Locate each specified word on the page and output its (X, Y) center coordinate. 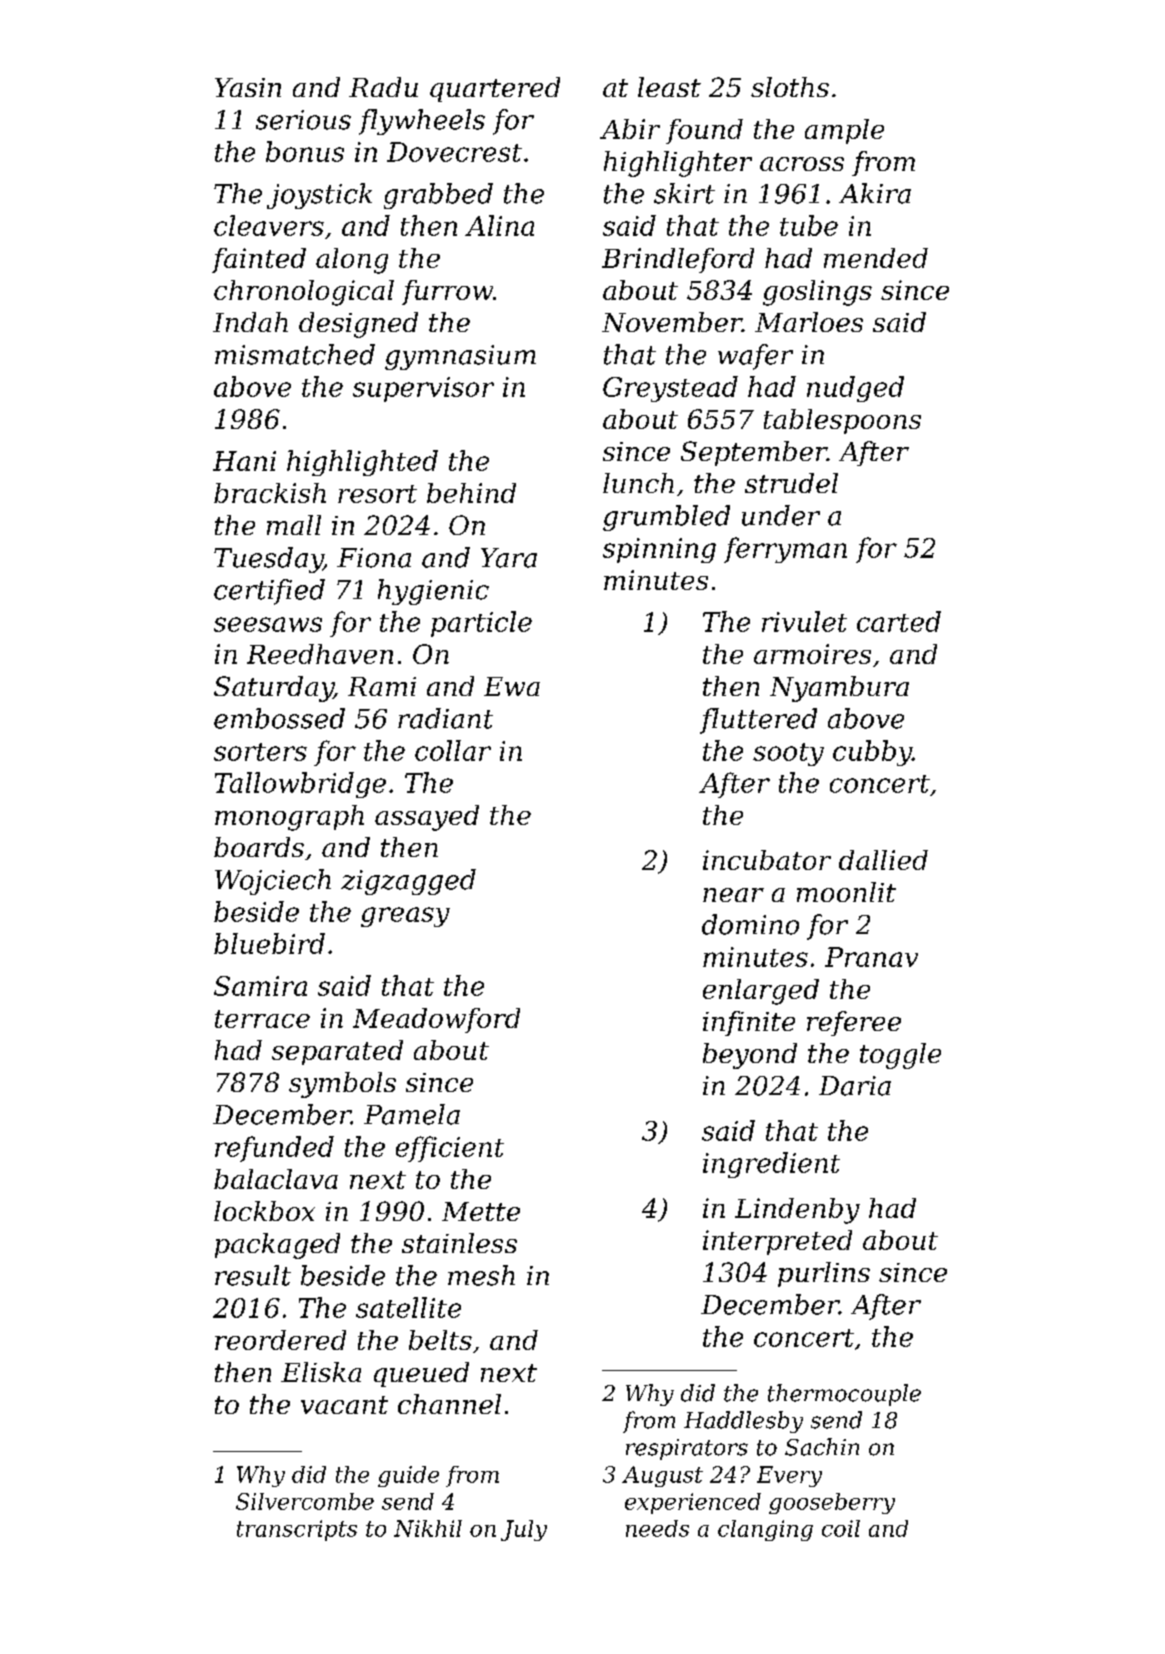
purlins (824, 1274)
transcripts (297, 1530)
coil (841, 1528)
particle (481, 624)
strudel (791, 483)
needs (657, 1528)
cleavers (269, 225)
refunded (274, 1149)
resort (377, 494)
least (669, 87)
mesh (481, 1275)
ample (844, 131)
